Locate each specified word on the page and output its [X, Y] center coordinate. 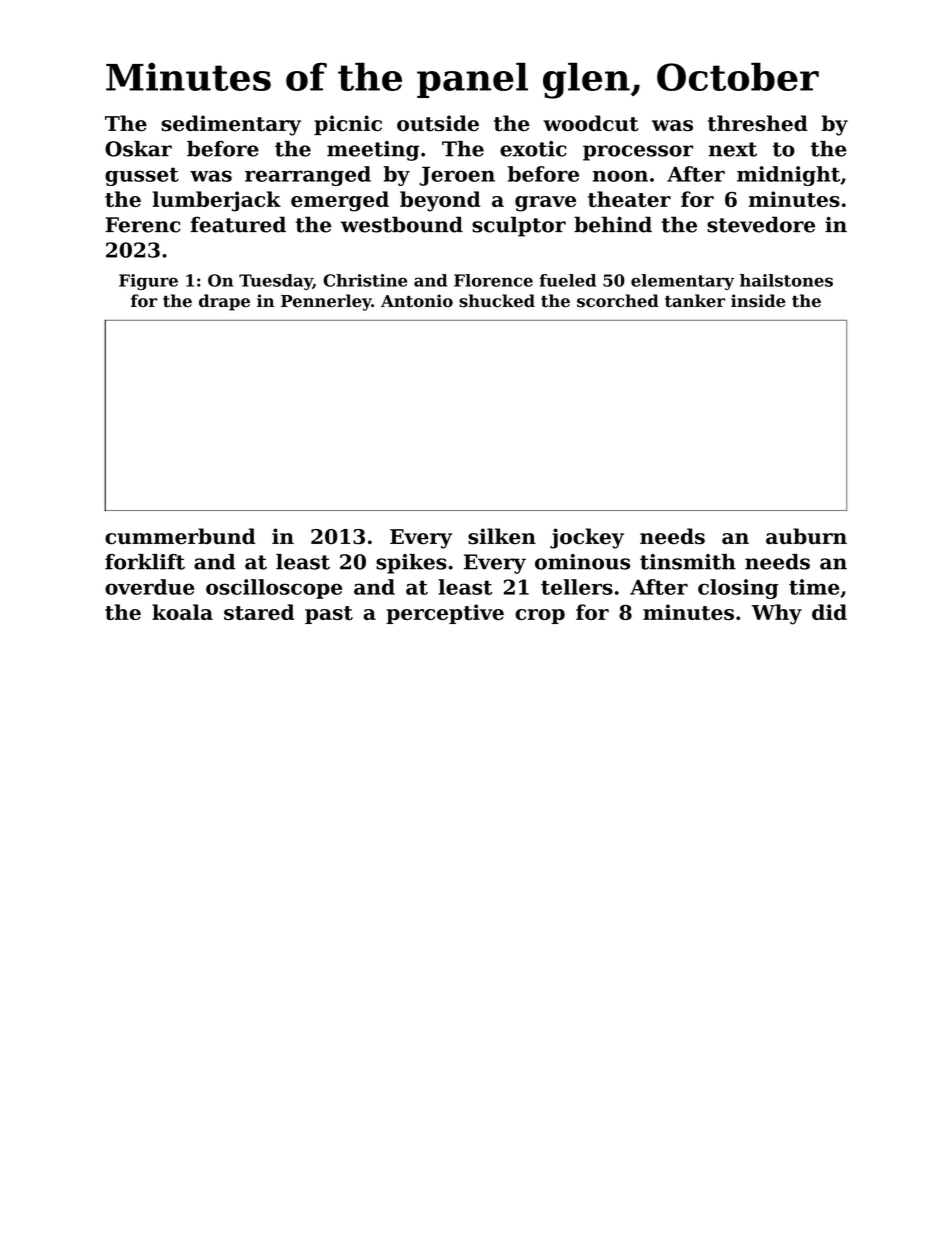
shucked [497, 301]
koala [182, 612]
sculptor [519, 226]
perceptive [445, 614]
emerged [340, 201]
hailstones [786, 280]
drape [224, 302]
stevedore [761, 224]
